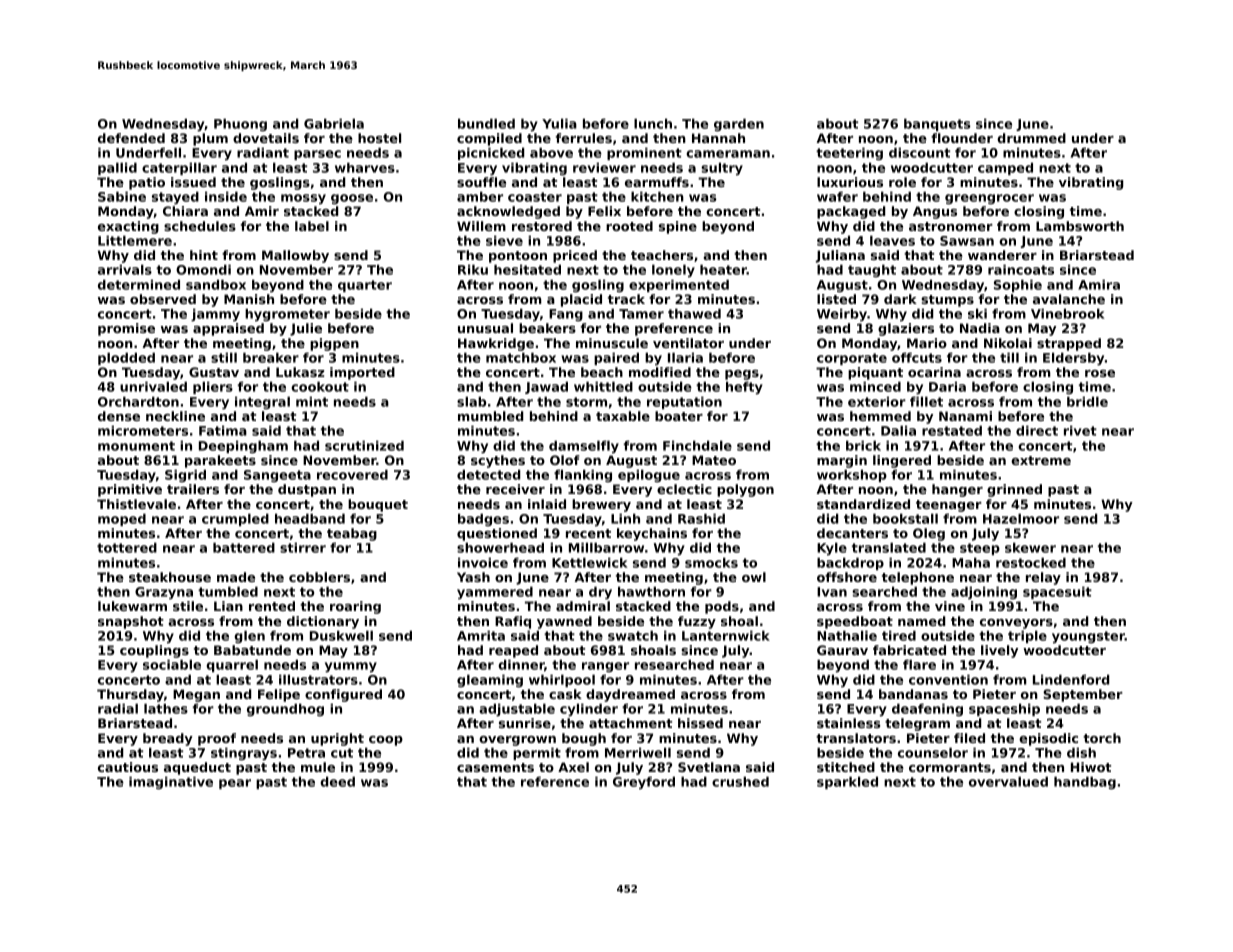  What do you see at coordinates (701, 518) in the page?
I see `Rashid` at bounding box center [701, 518].
